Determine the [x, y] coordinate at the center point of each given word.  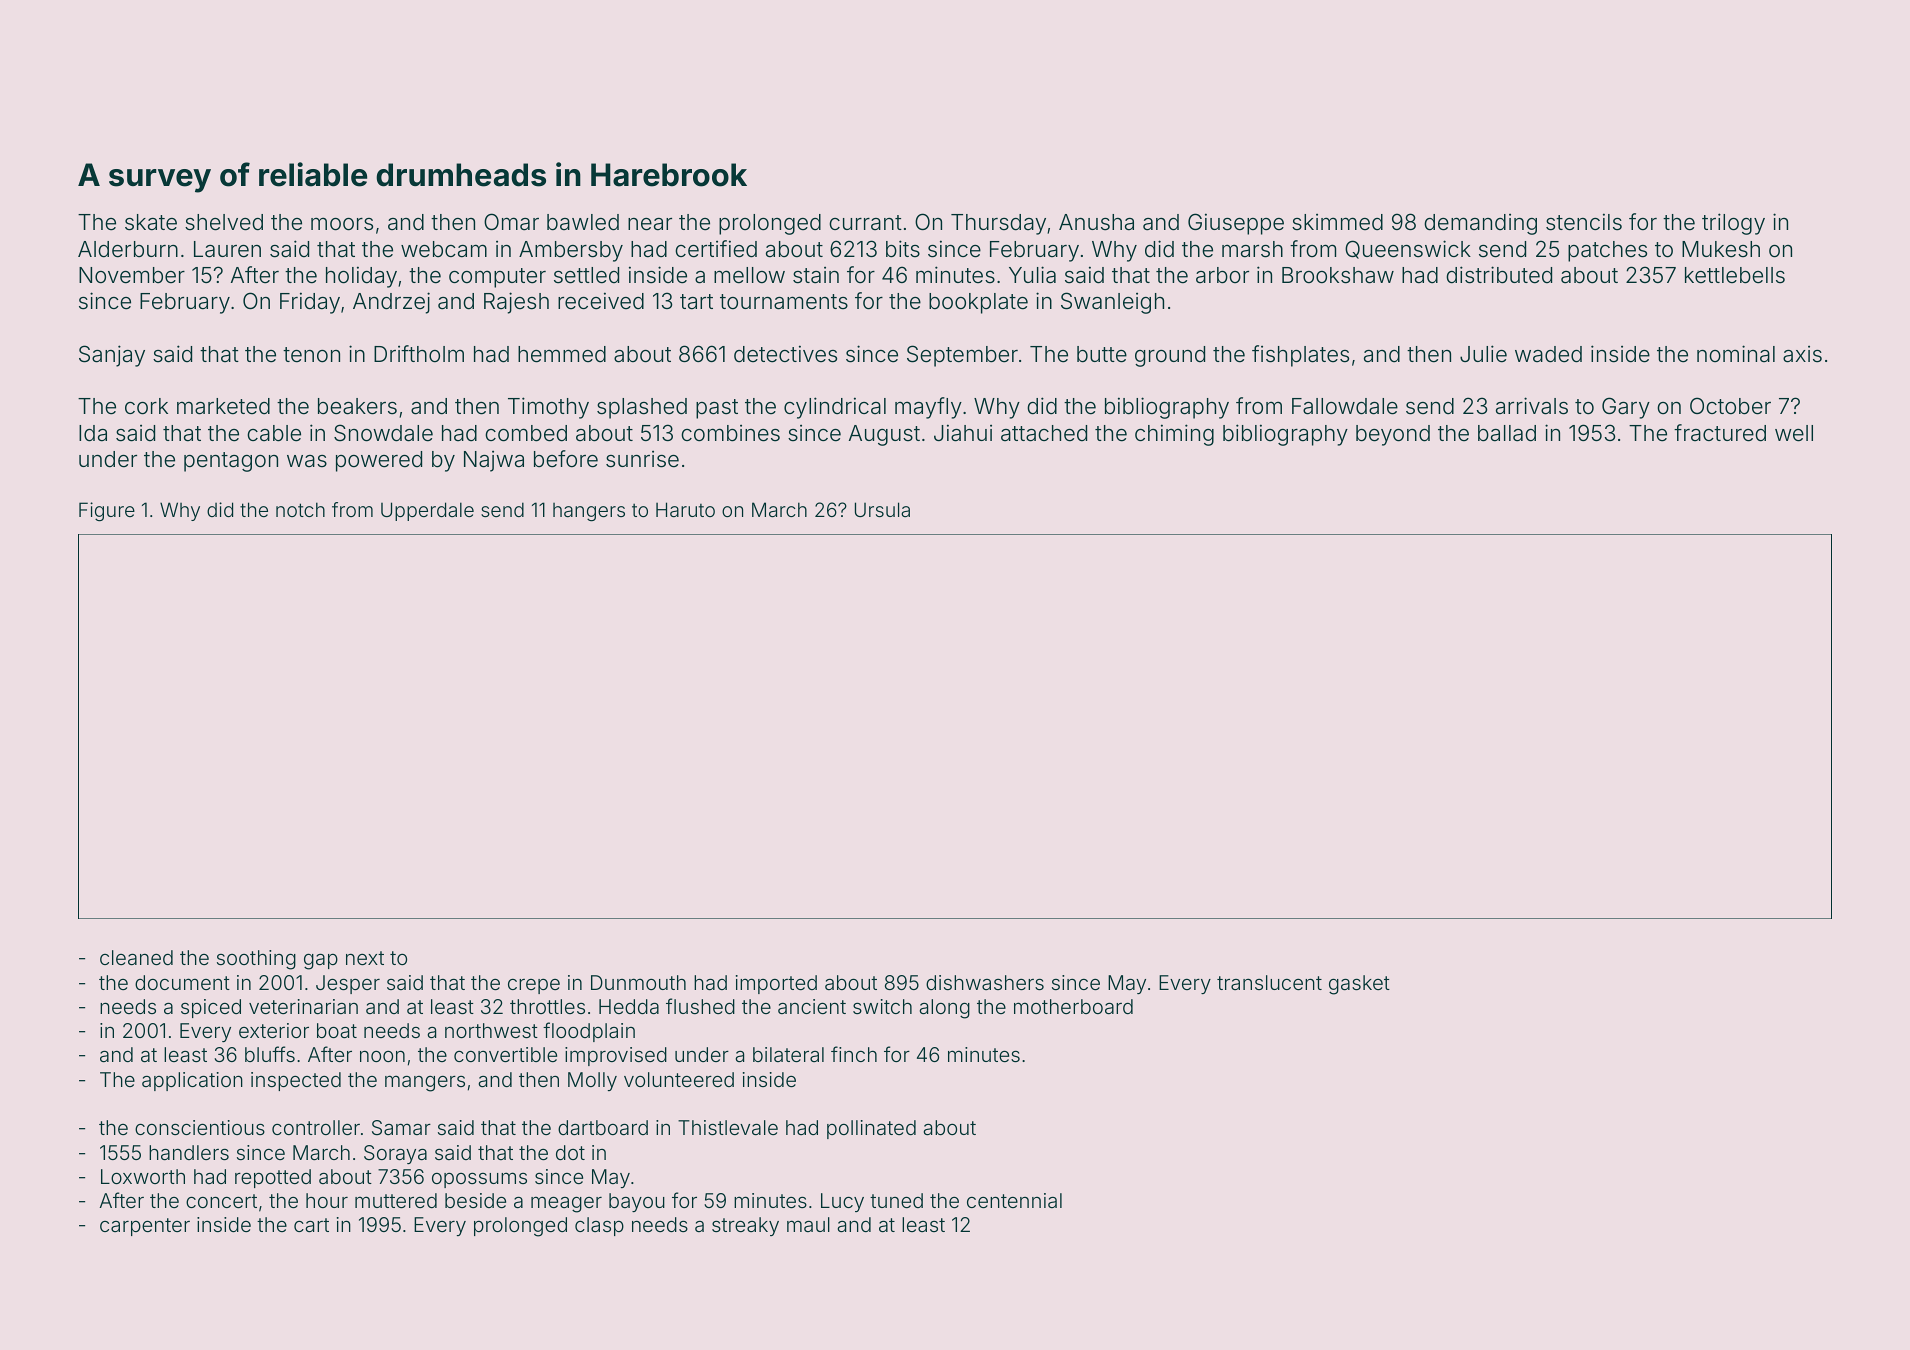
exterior [274, 1030]
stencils [1584, 222]
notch [300, 509]
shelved [224, 222]
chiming [1174, 435]
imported [776, 984]
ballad [1507, 433]
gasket [1359, 985]
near [650, 224]
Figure [107, 511]
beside [475, 1200]
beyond [1393, 435]
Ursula [882, 509]
